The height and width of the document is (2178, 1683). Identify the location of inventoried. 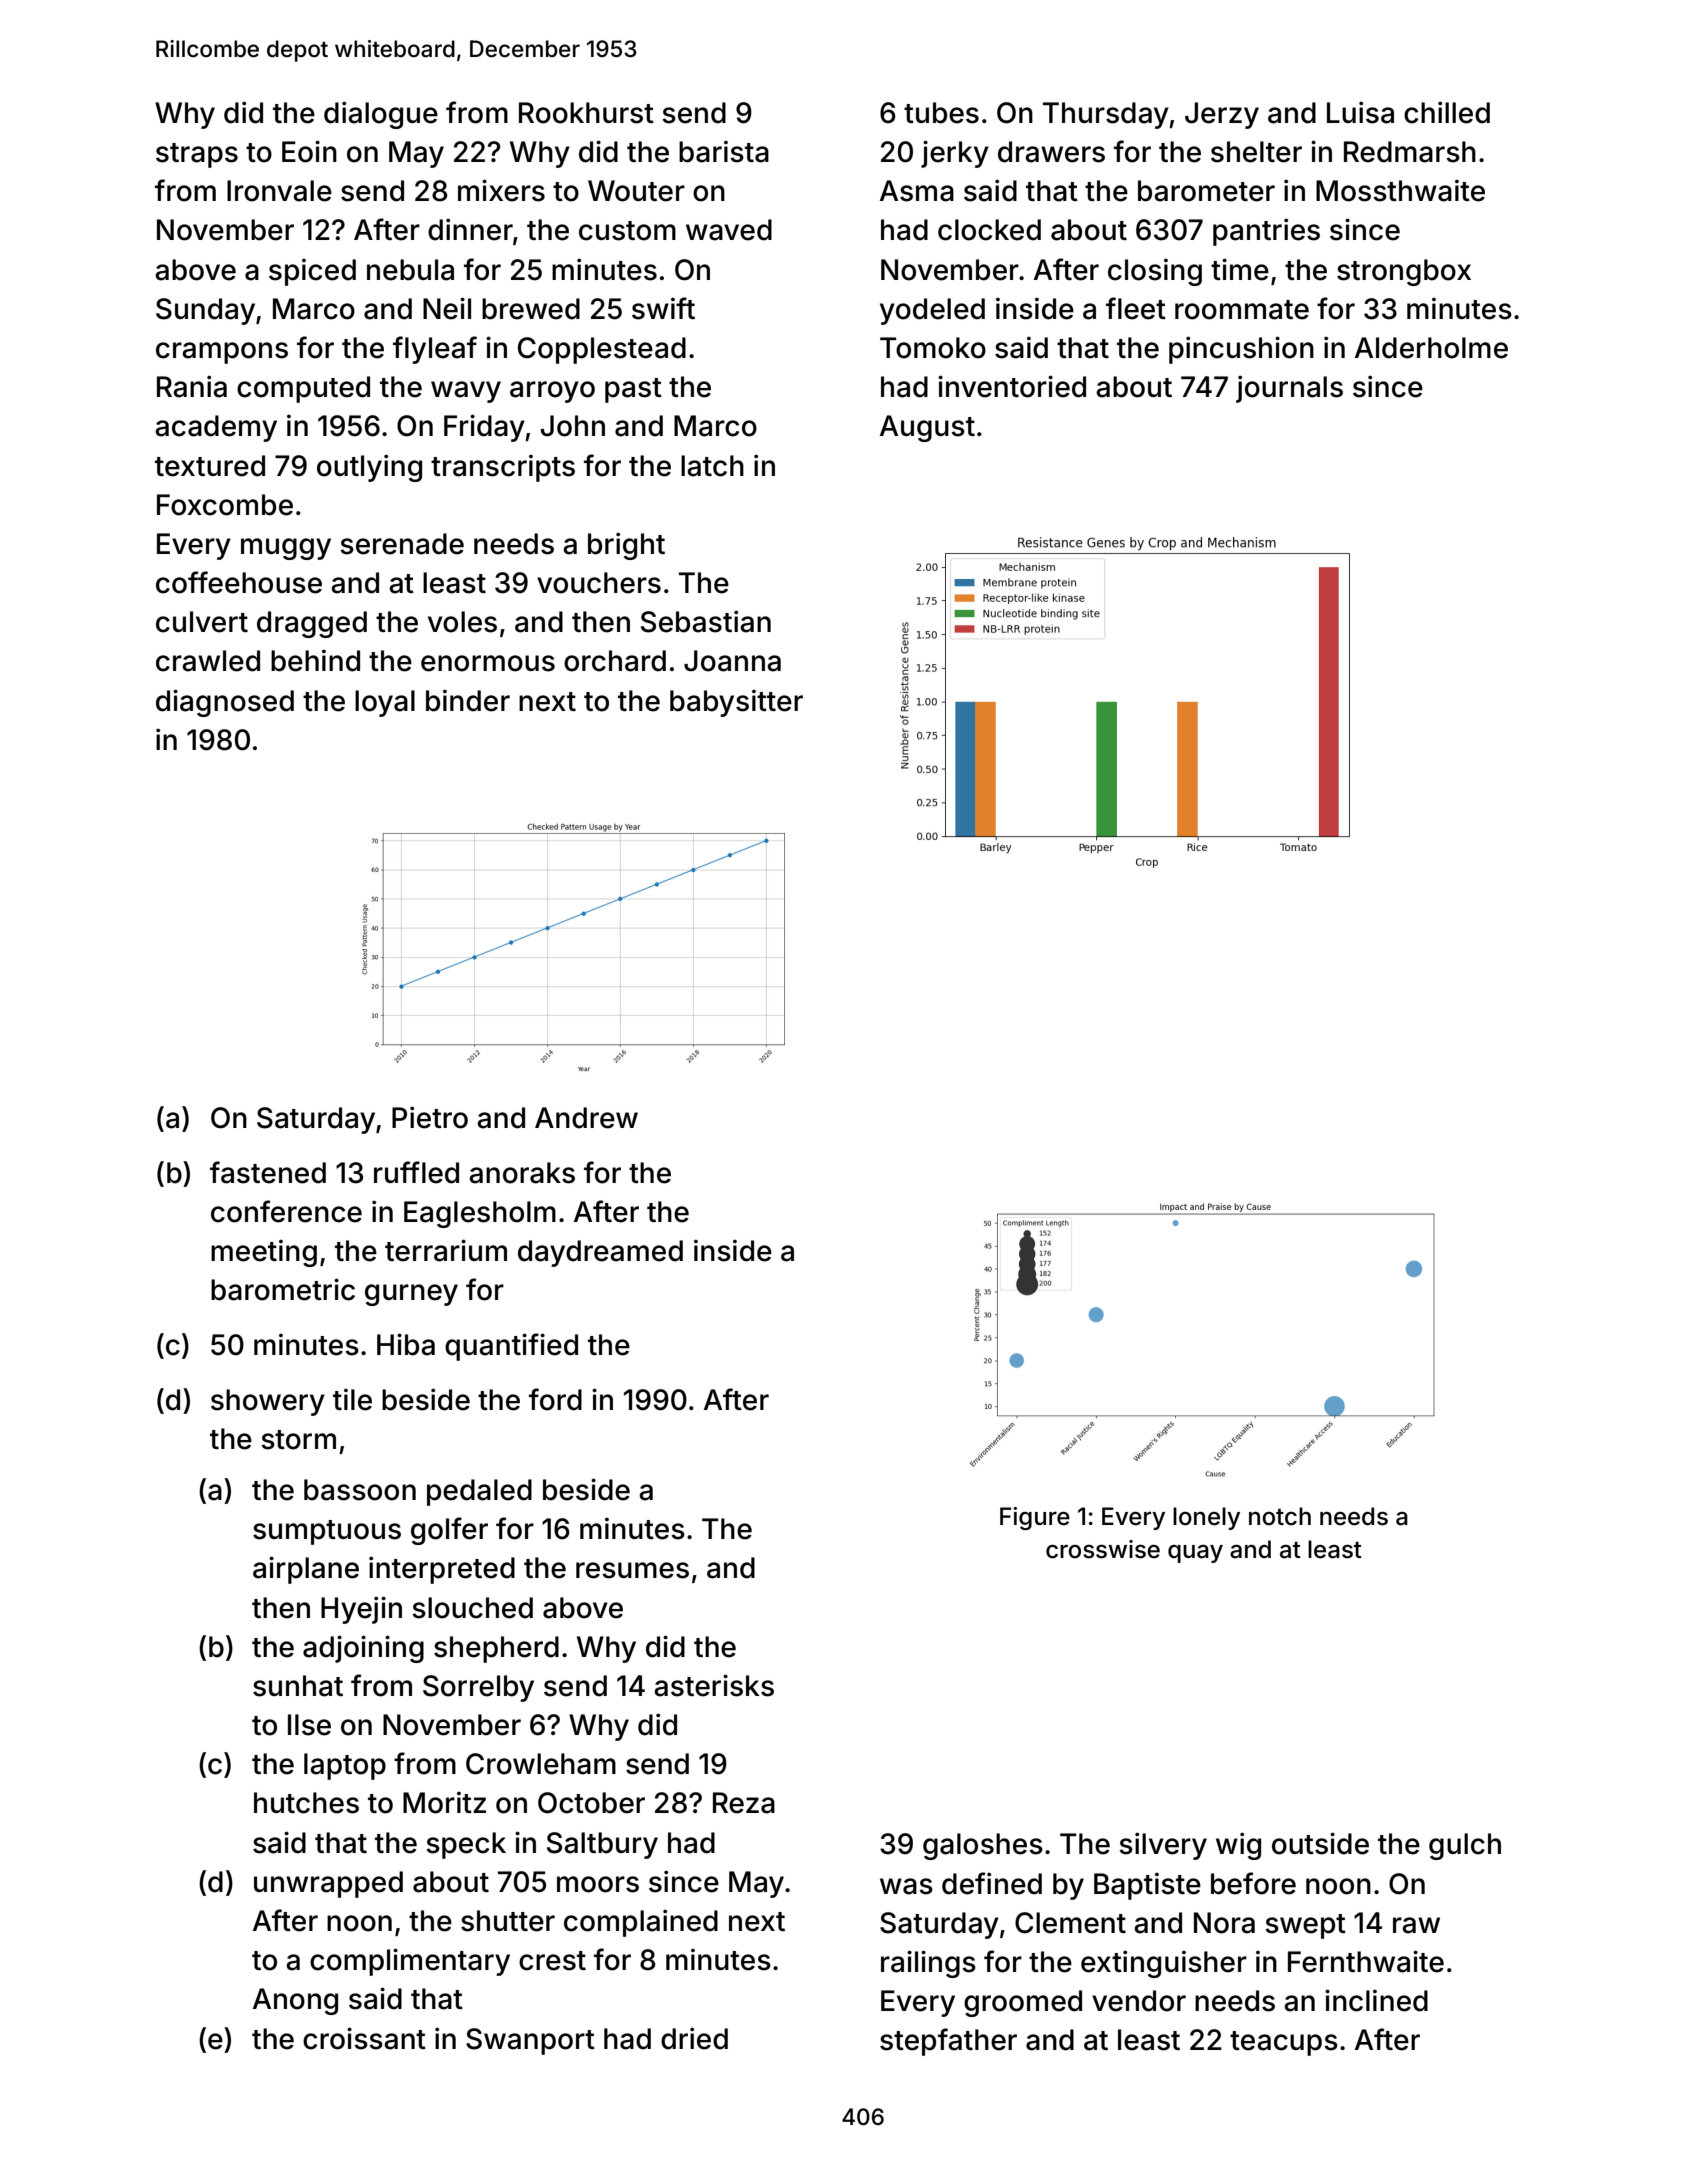
(1012, 386).
